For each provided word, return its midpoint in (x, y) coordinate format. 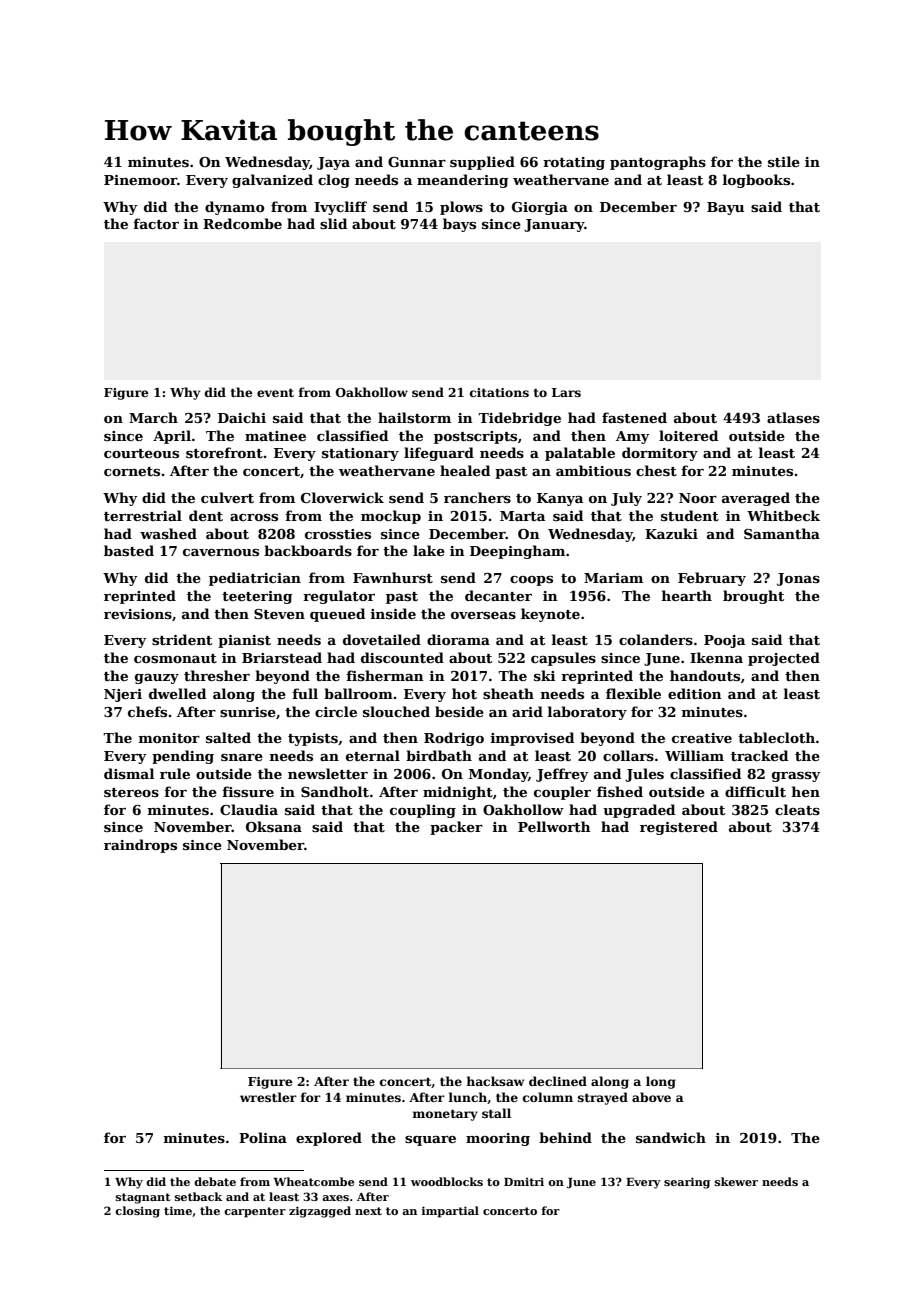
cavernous (221, 552)
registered (679, 828)
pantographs (658, 163)
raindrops (140, 846)
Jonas (798, 579)
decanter (498, 595)
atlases (793, 417)
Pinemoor (140, 180)
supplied (482, 163)
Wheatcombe (313, 1181)
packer (456, 828)
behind (565, 1137)
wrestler (268, 1097)
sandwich (671, 1137)
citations (499, 392)
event (275, 393)
